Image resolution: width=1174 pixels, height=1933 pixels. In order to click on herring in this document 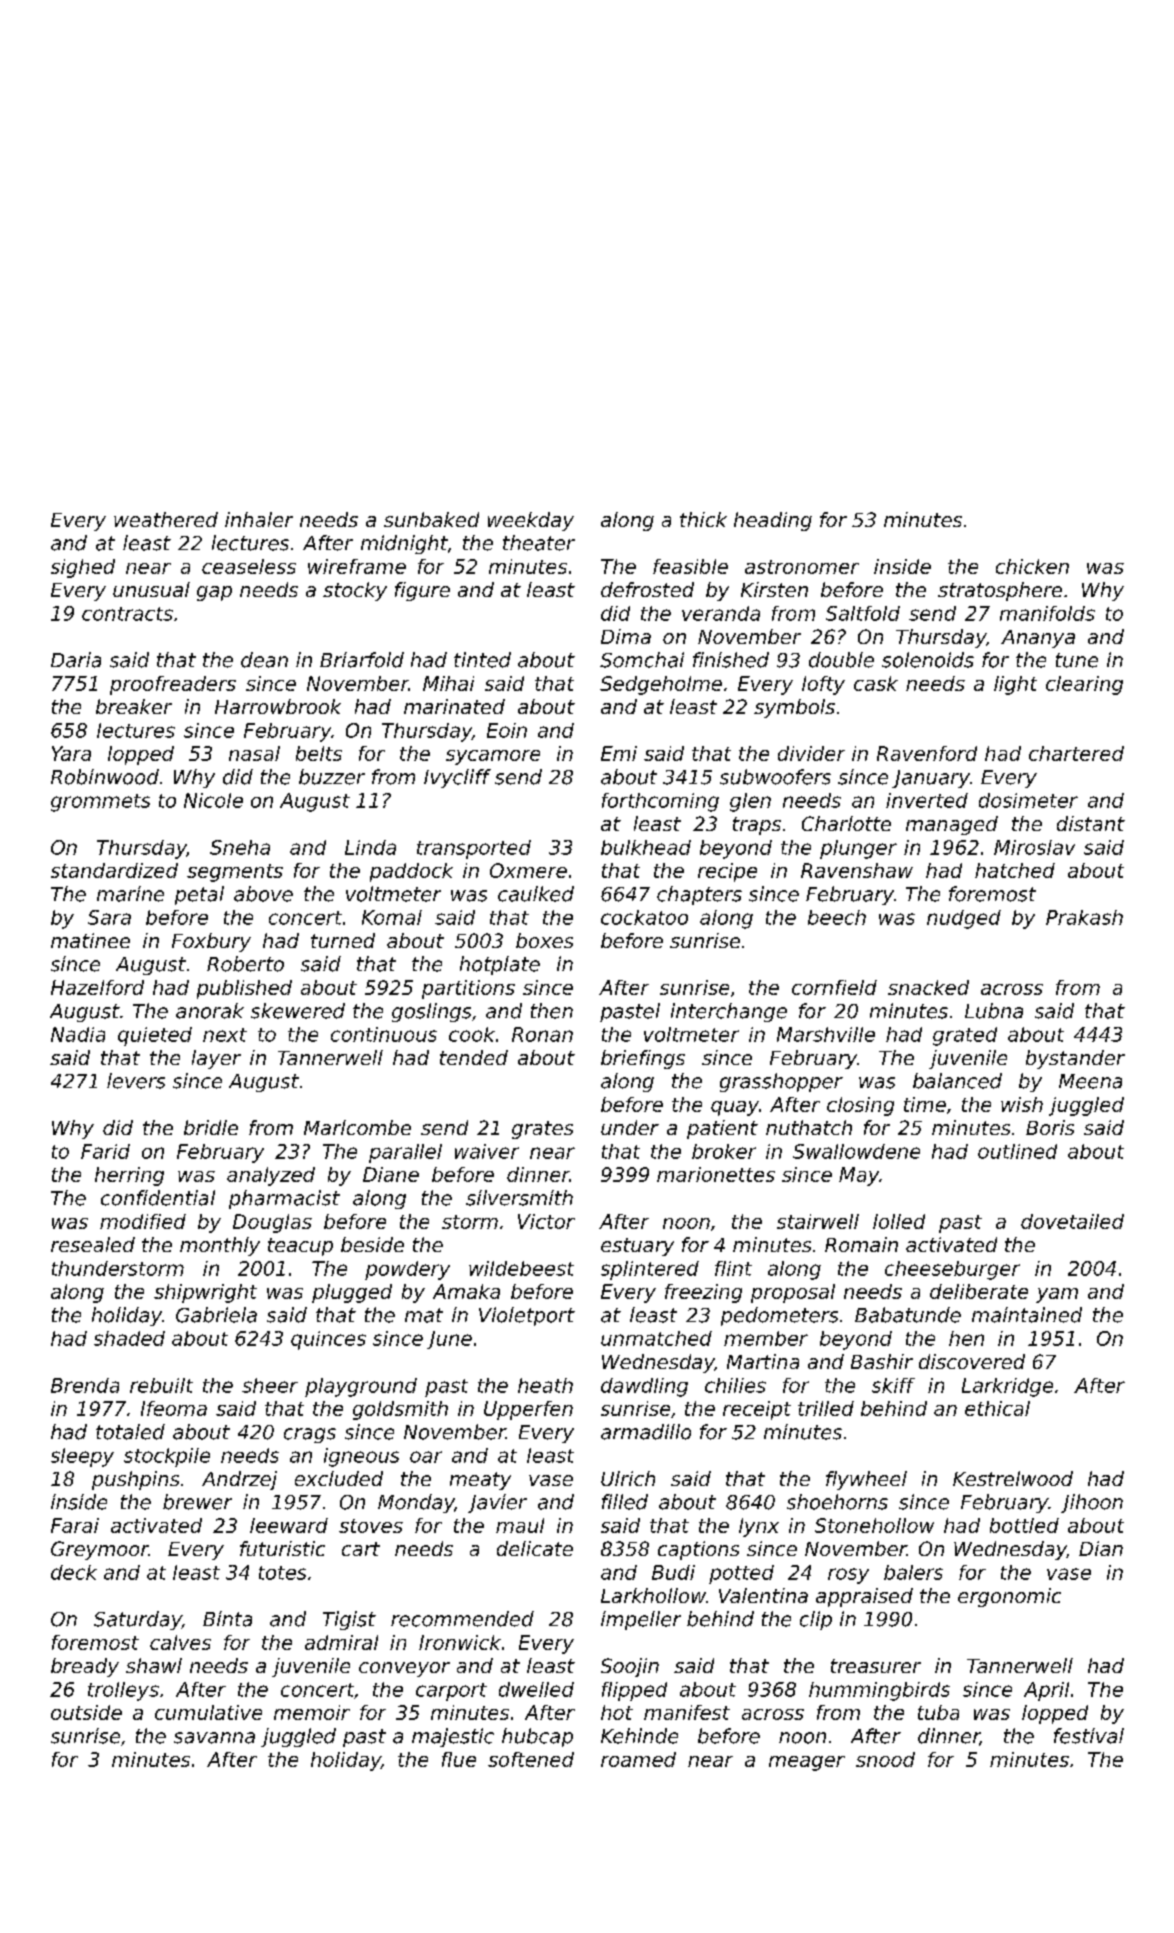, I will do `click(129, 1176)`.
